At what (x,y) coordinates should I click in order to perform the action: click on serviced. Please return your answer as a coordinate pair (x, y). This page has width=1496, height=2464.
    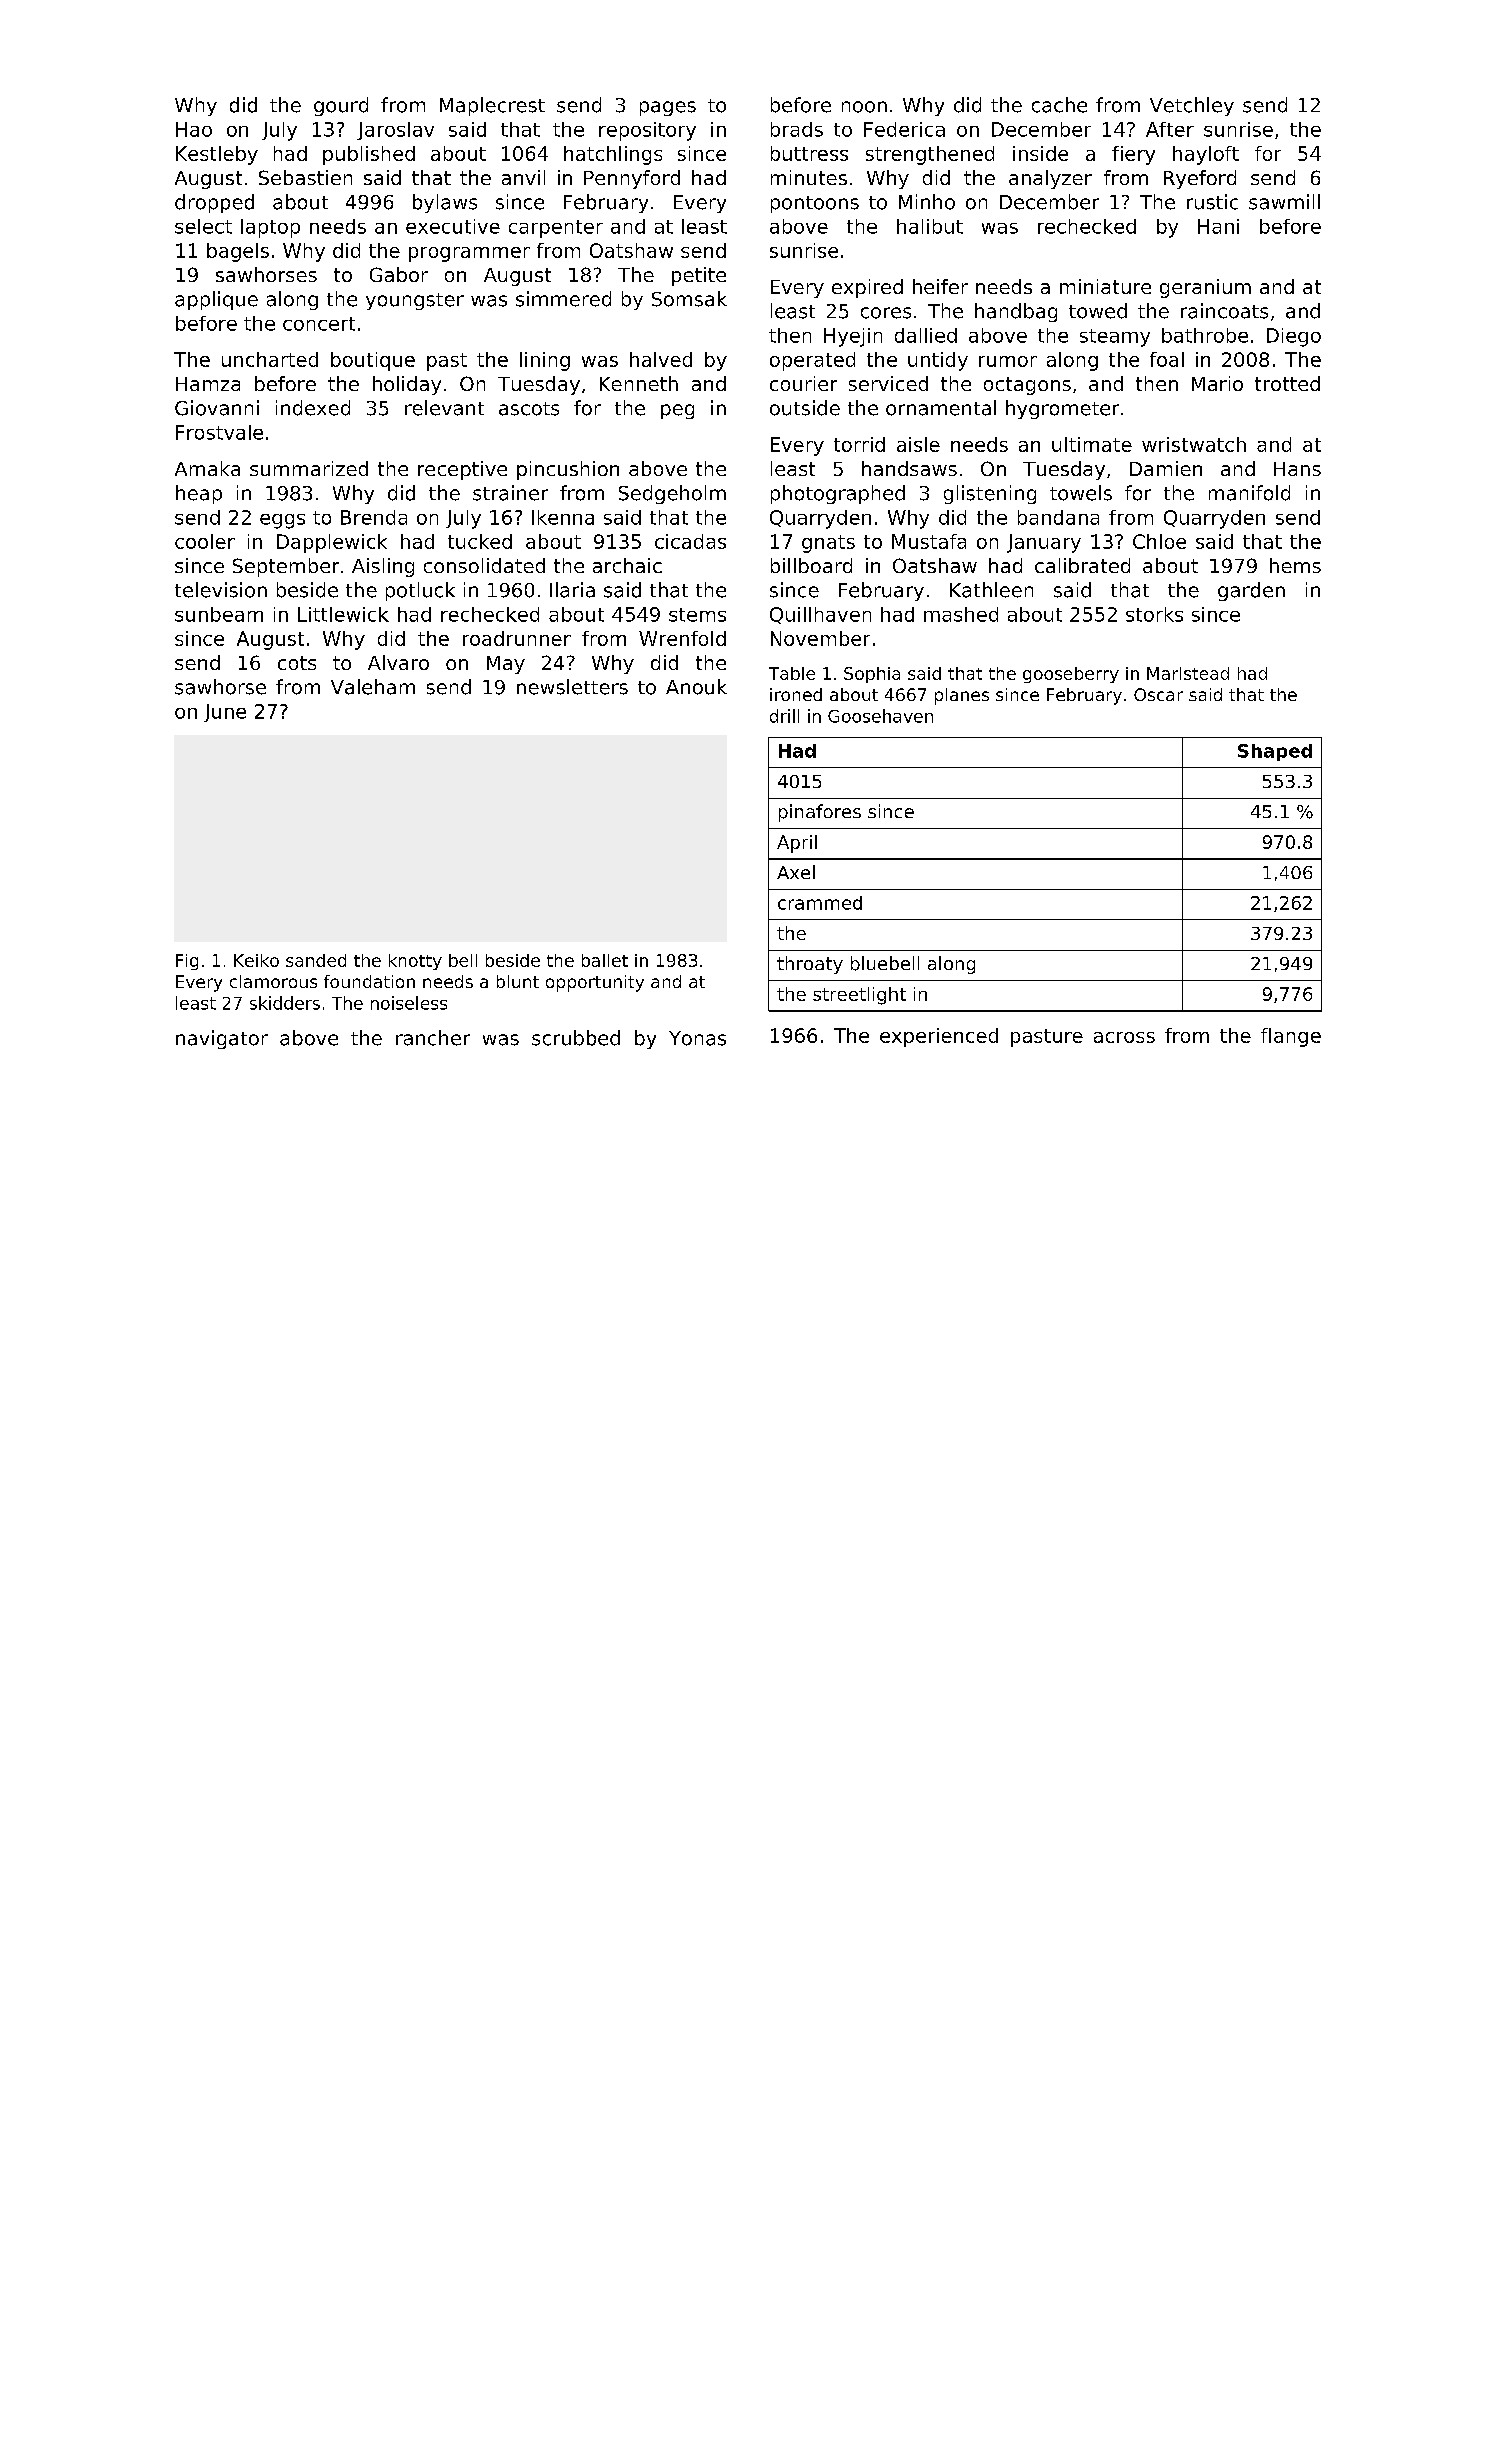
    Looking at the image, I should click on (888, 383).
